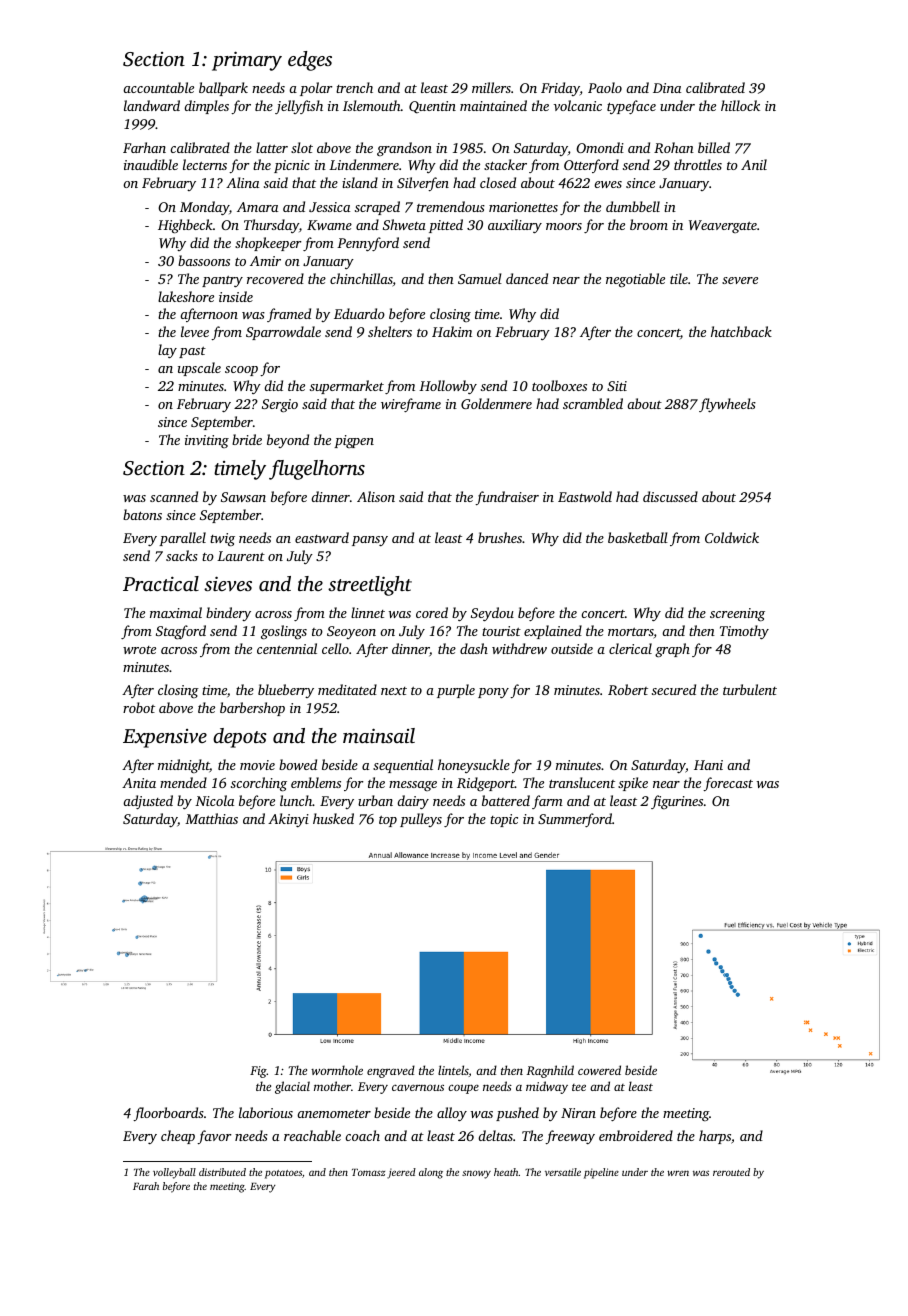 The width and height of the page is (908, 1316). Describe the element at coordinates (222, 1172) in the page. I see `distributed` at that location.
